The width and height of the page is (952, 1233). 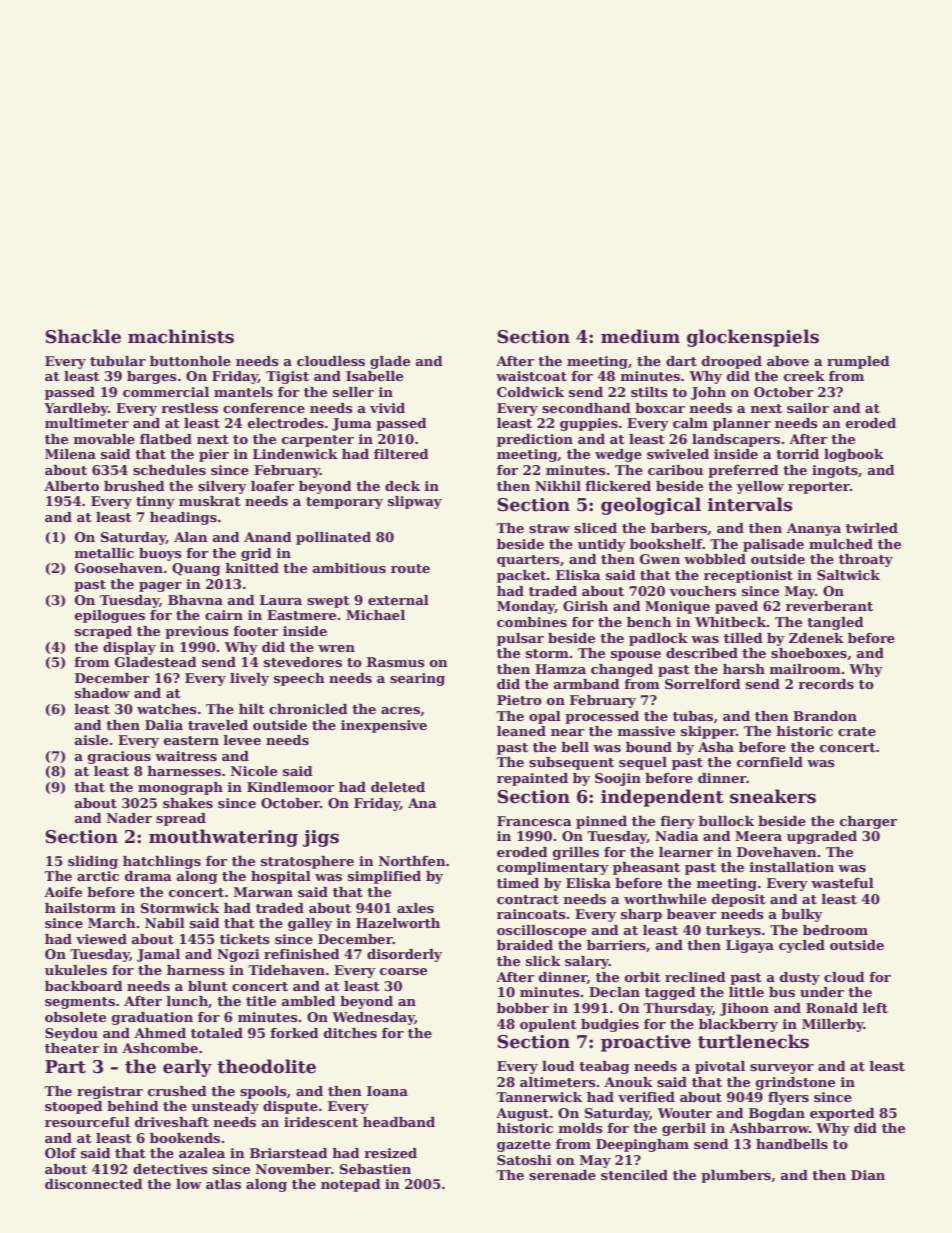 I want to click on glockenspiels, so click(x=753, y=338).
